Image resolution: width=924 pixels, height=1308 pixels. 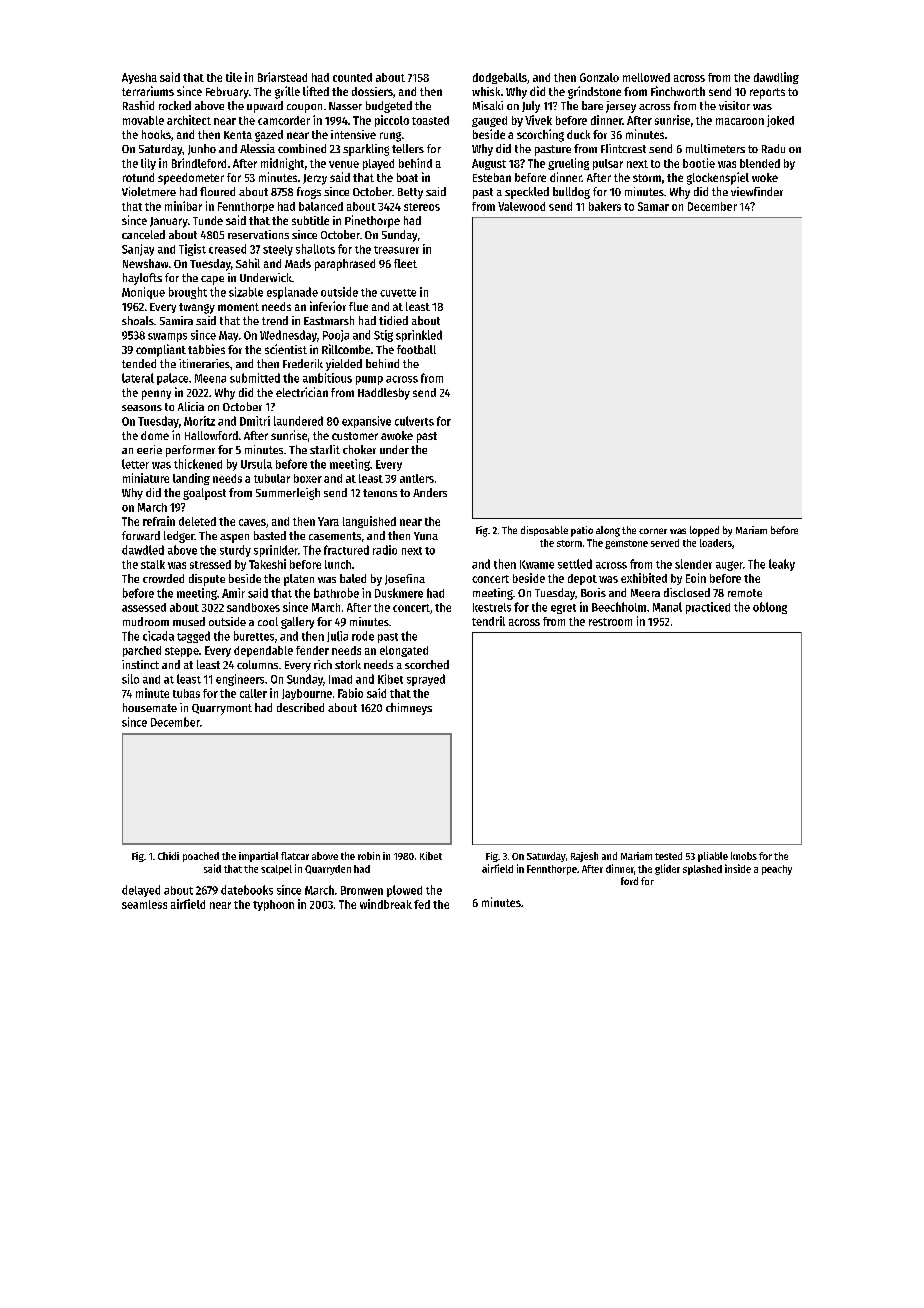 I want to click on Samar, so click(x=653, y=206).
